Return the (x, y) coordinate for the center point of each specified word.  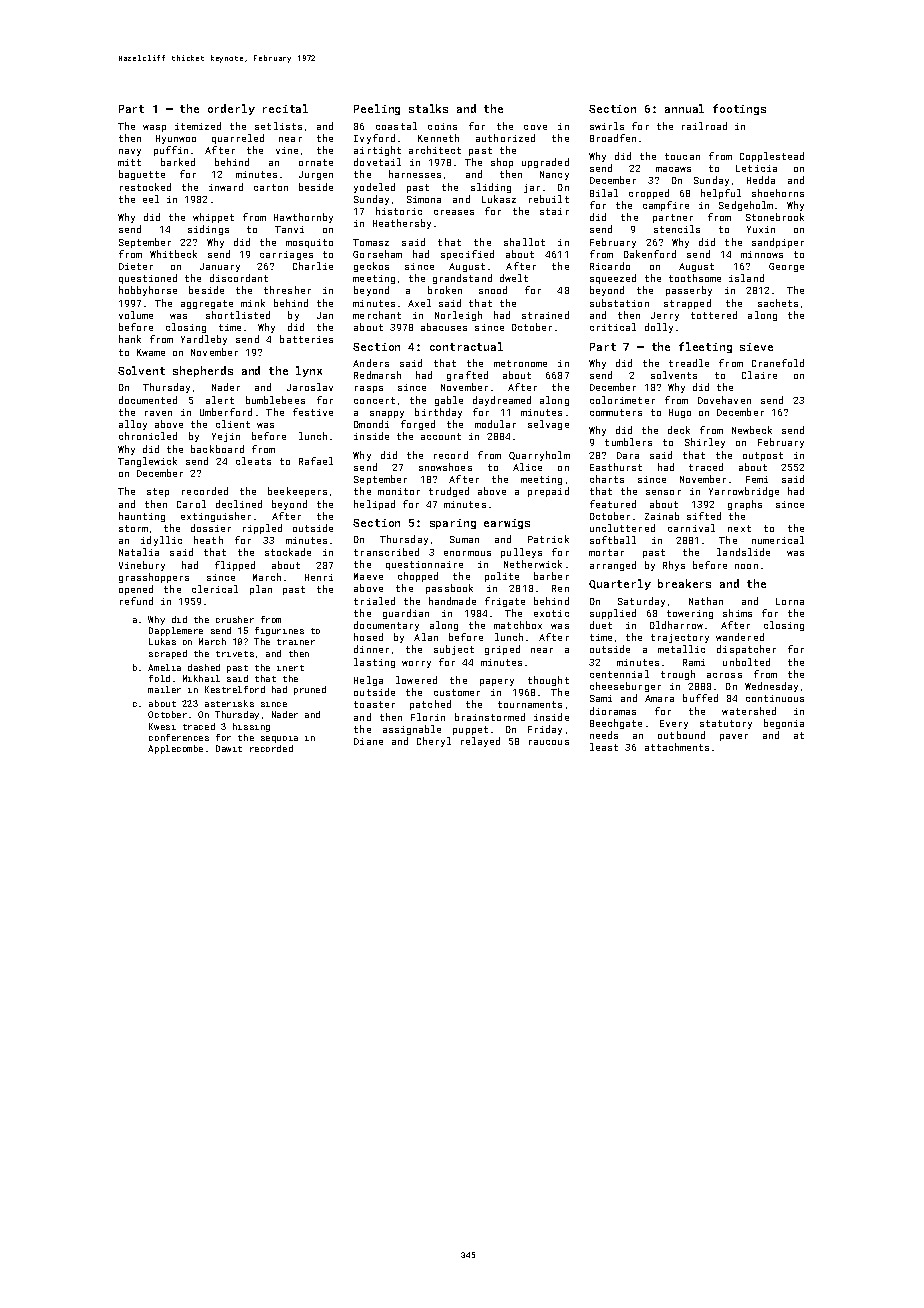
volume (136, 315)
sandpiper (778, 243)
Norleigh (458, 316)
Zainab (662, 516)
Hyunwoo (176, 139)
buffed (700, 698)
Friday (545, 730)
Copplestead (772, 157)
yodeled (374, 188)
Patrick (548, 539)
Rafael (316, 461)
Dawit (229, 748)
